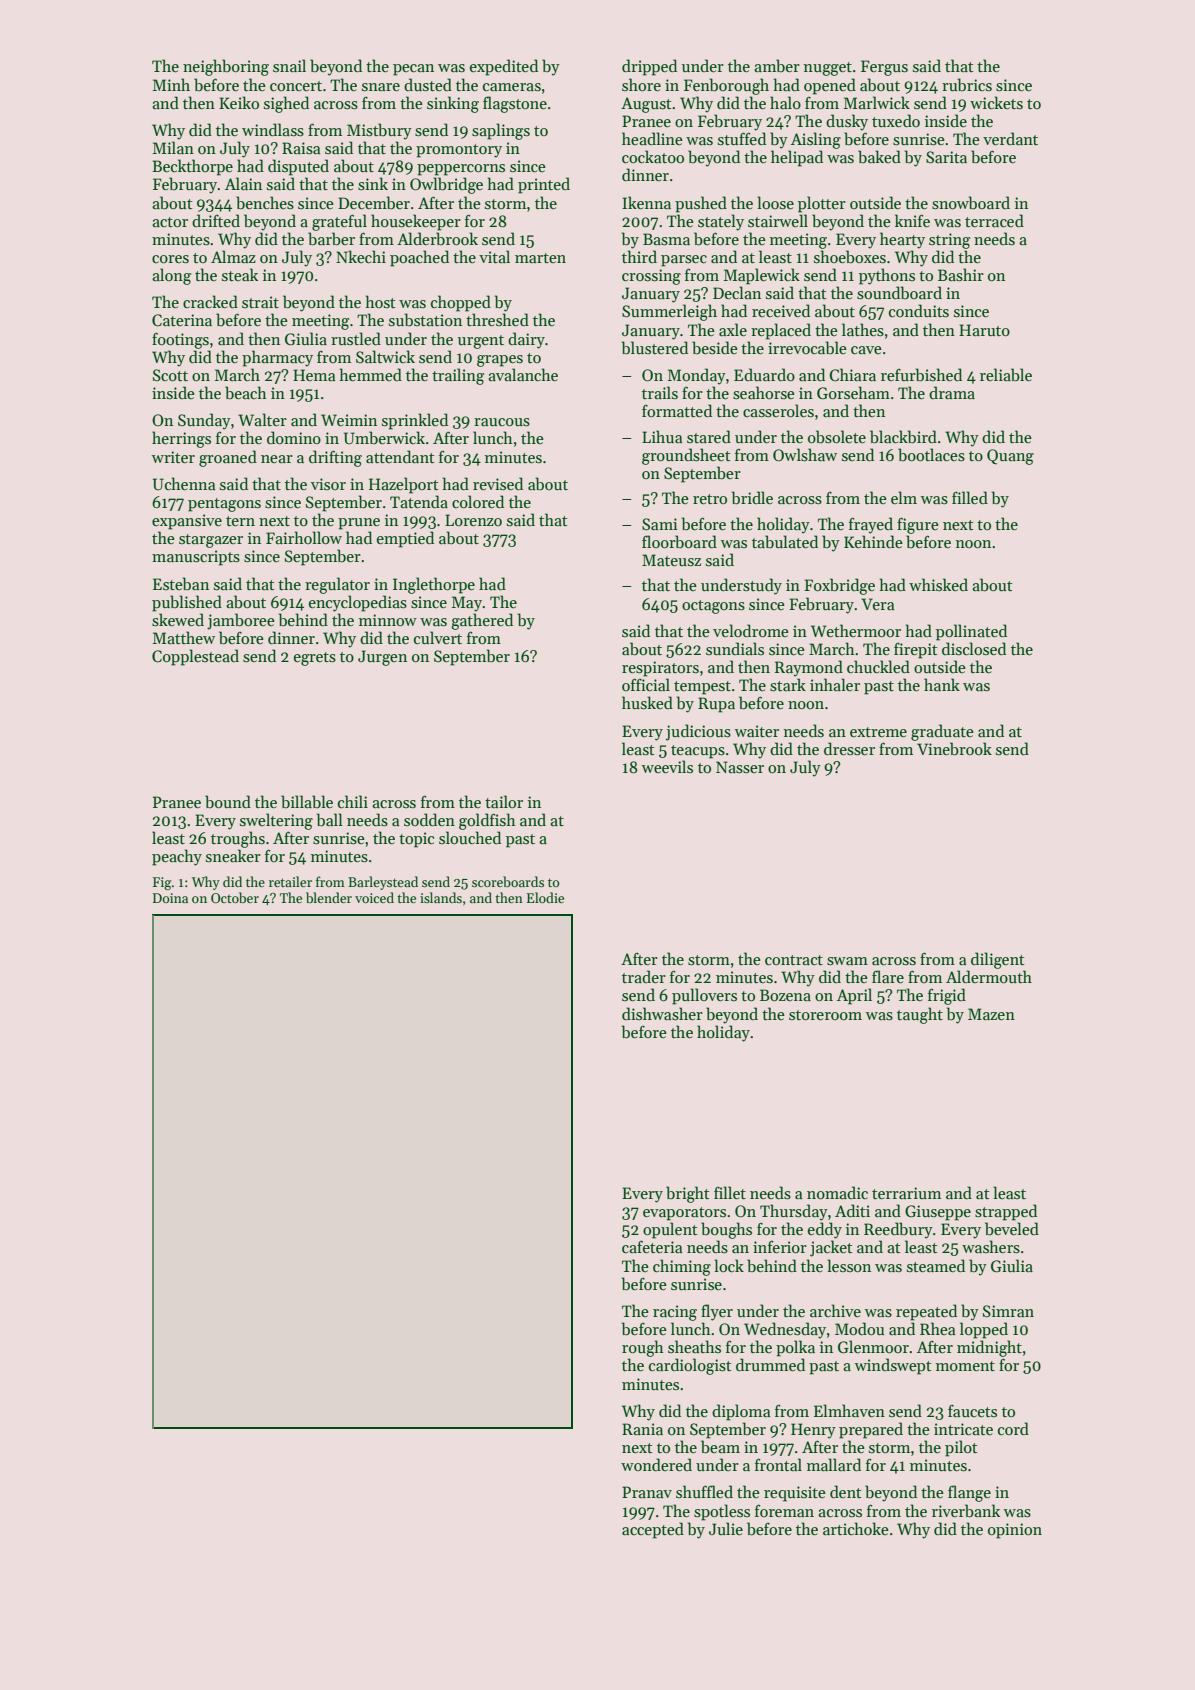  Describe the element at coordinates (660, 669) in the document. I see `respirators` at that location.
